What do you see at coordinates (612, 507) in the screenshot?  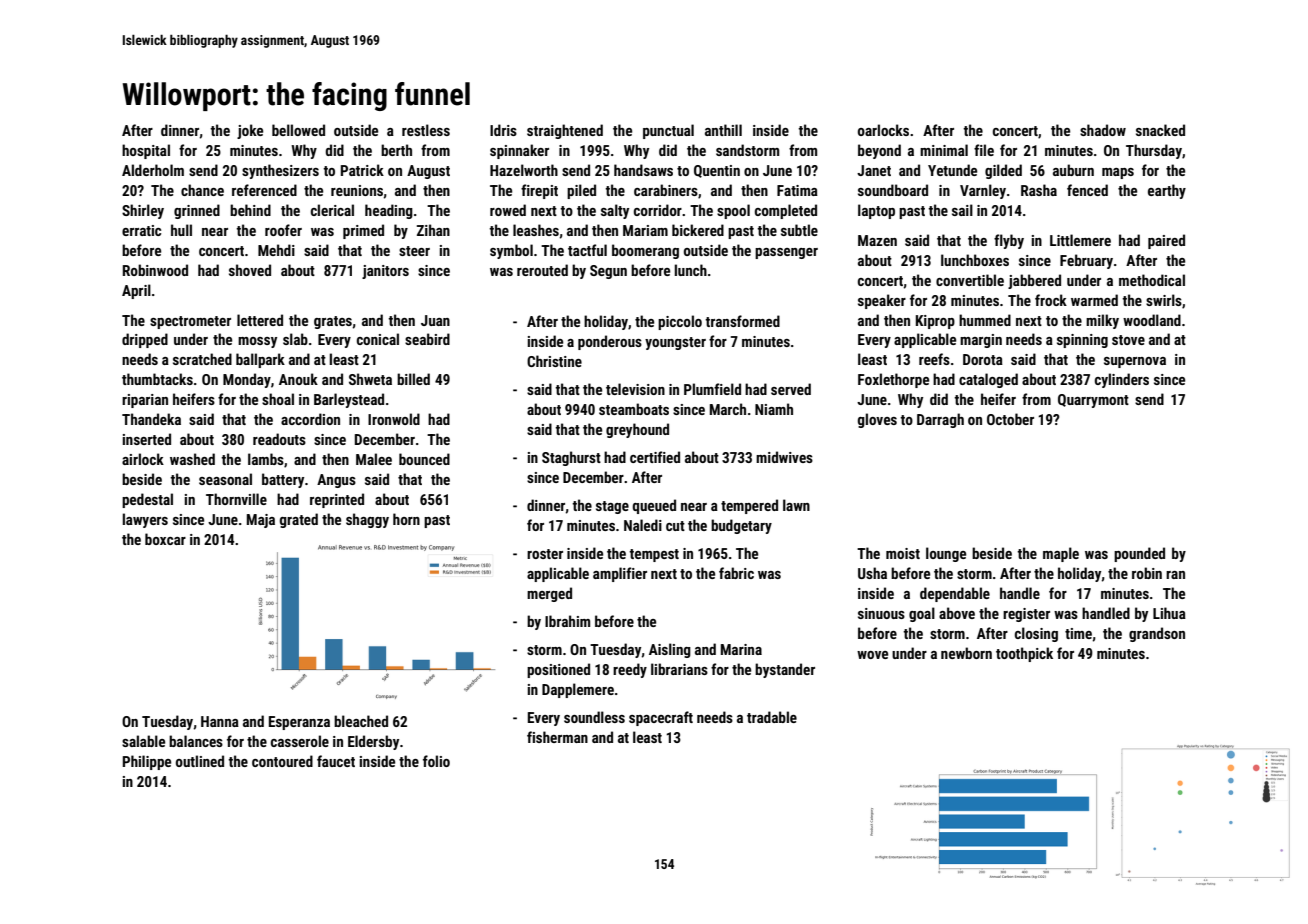 I see `stage` at bounding box center [612, 507].
